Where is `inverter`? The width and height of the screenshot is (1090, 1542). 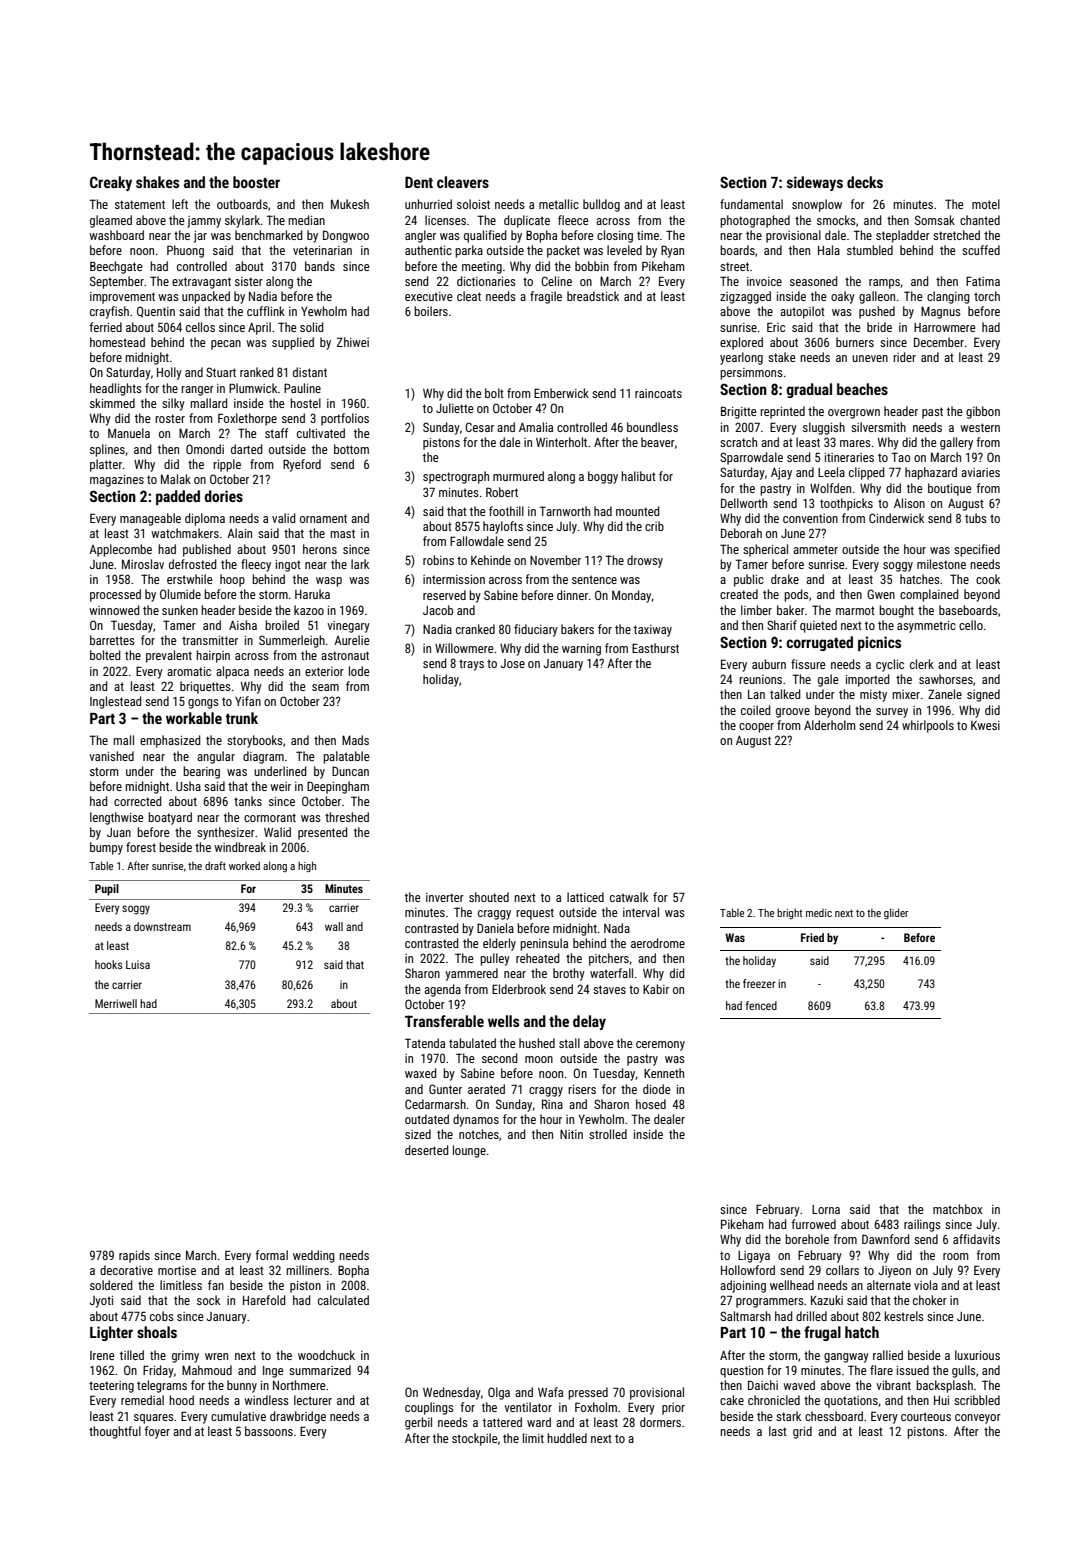
inverter is located at coordinates (445, 897).
